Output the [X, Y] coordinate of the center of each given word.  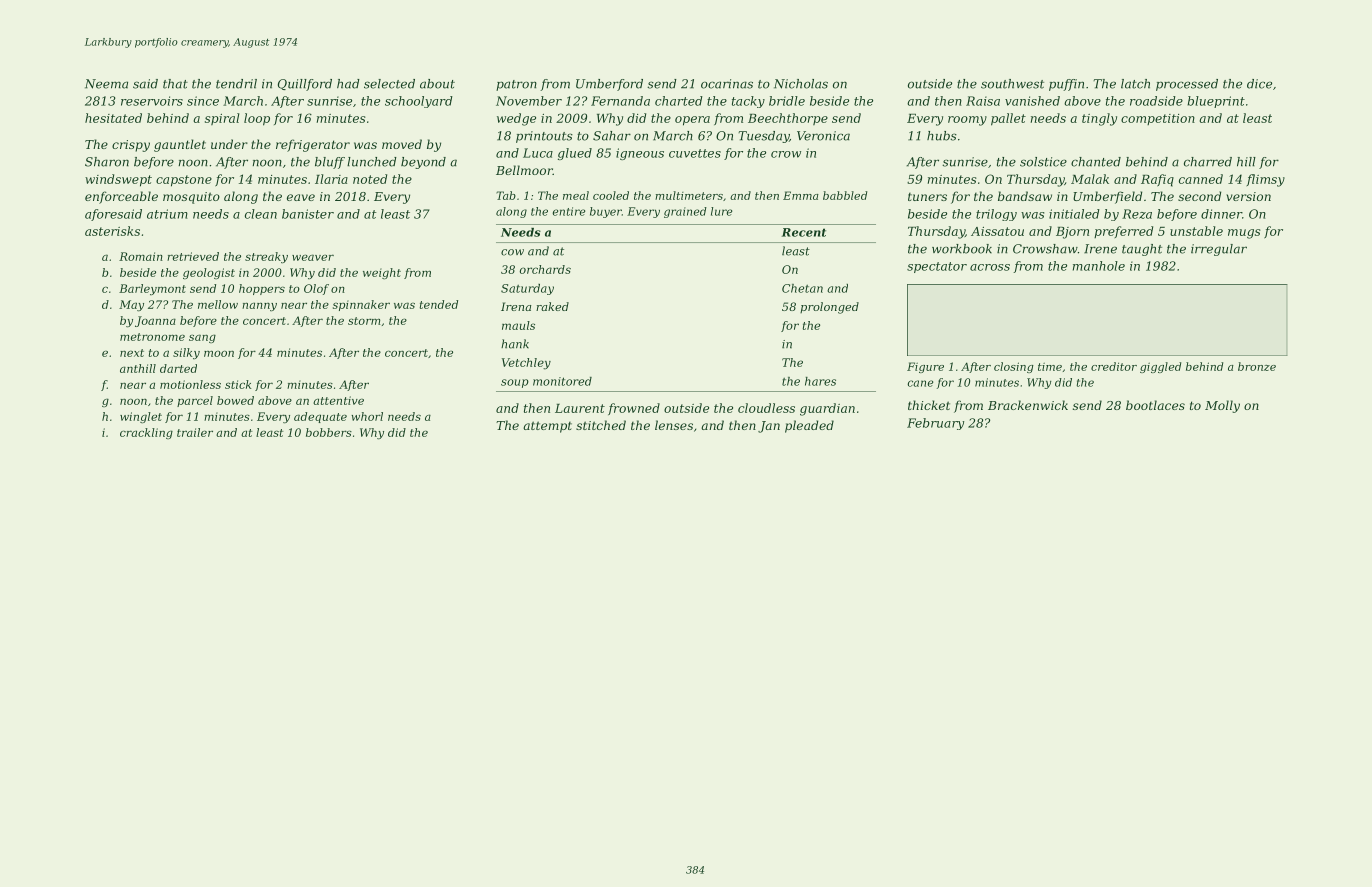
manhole [1099, 266]
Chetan [802, 288]
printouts [544, 137]
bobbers [329, 432]
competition [1158, 119]
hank [515, 344]
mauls [518, 325]
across [990, 267]
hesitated [113, 118]
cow [512, 252]
